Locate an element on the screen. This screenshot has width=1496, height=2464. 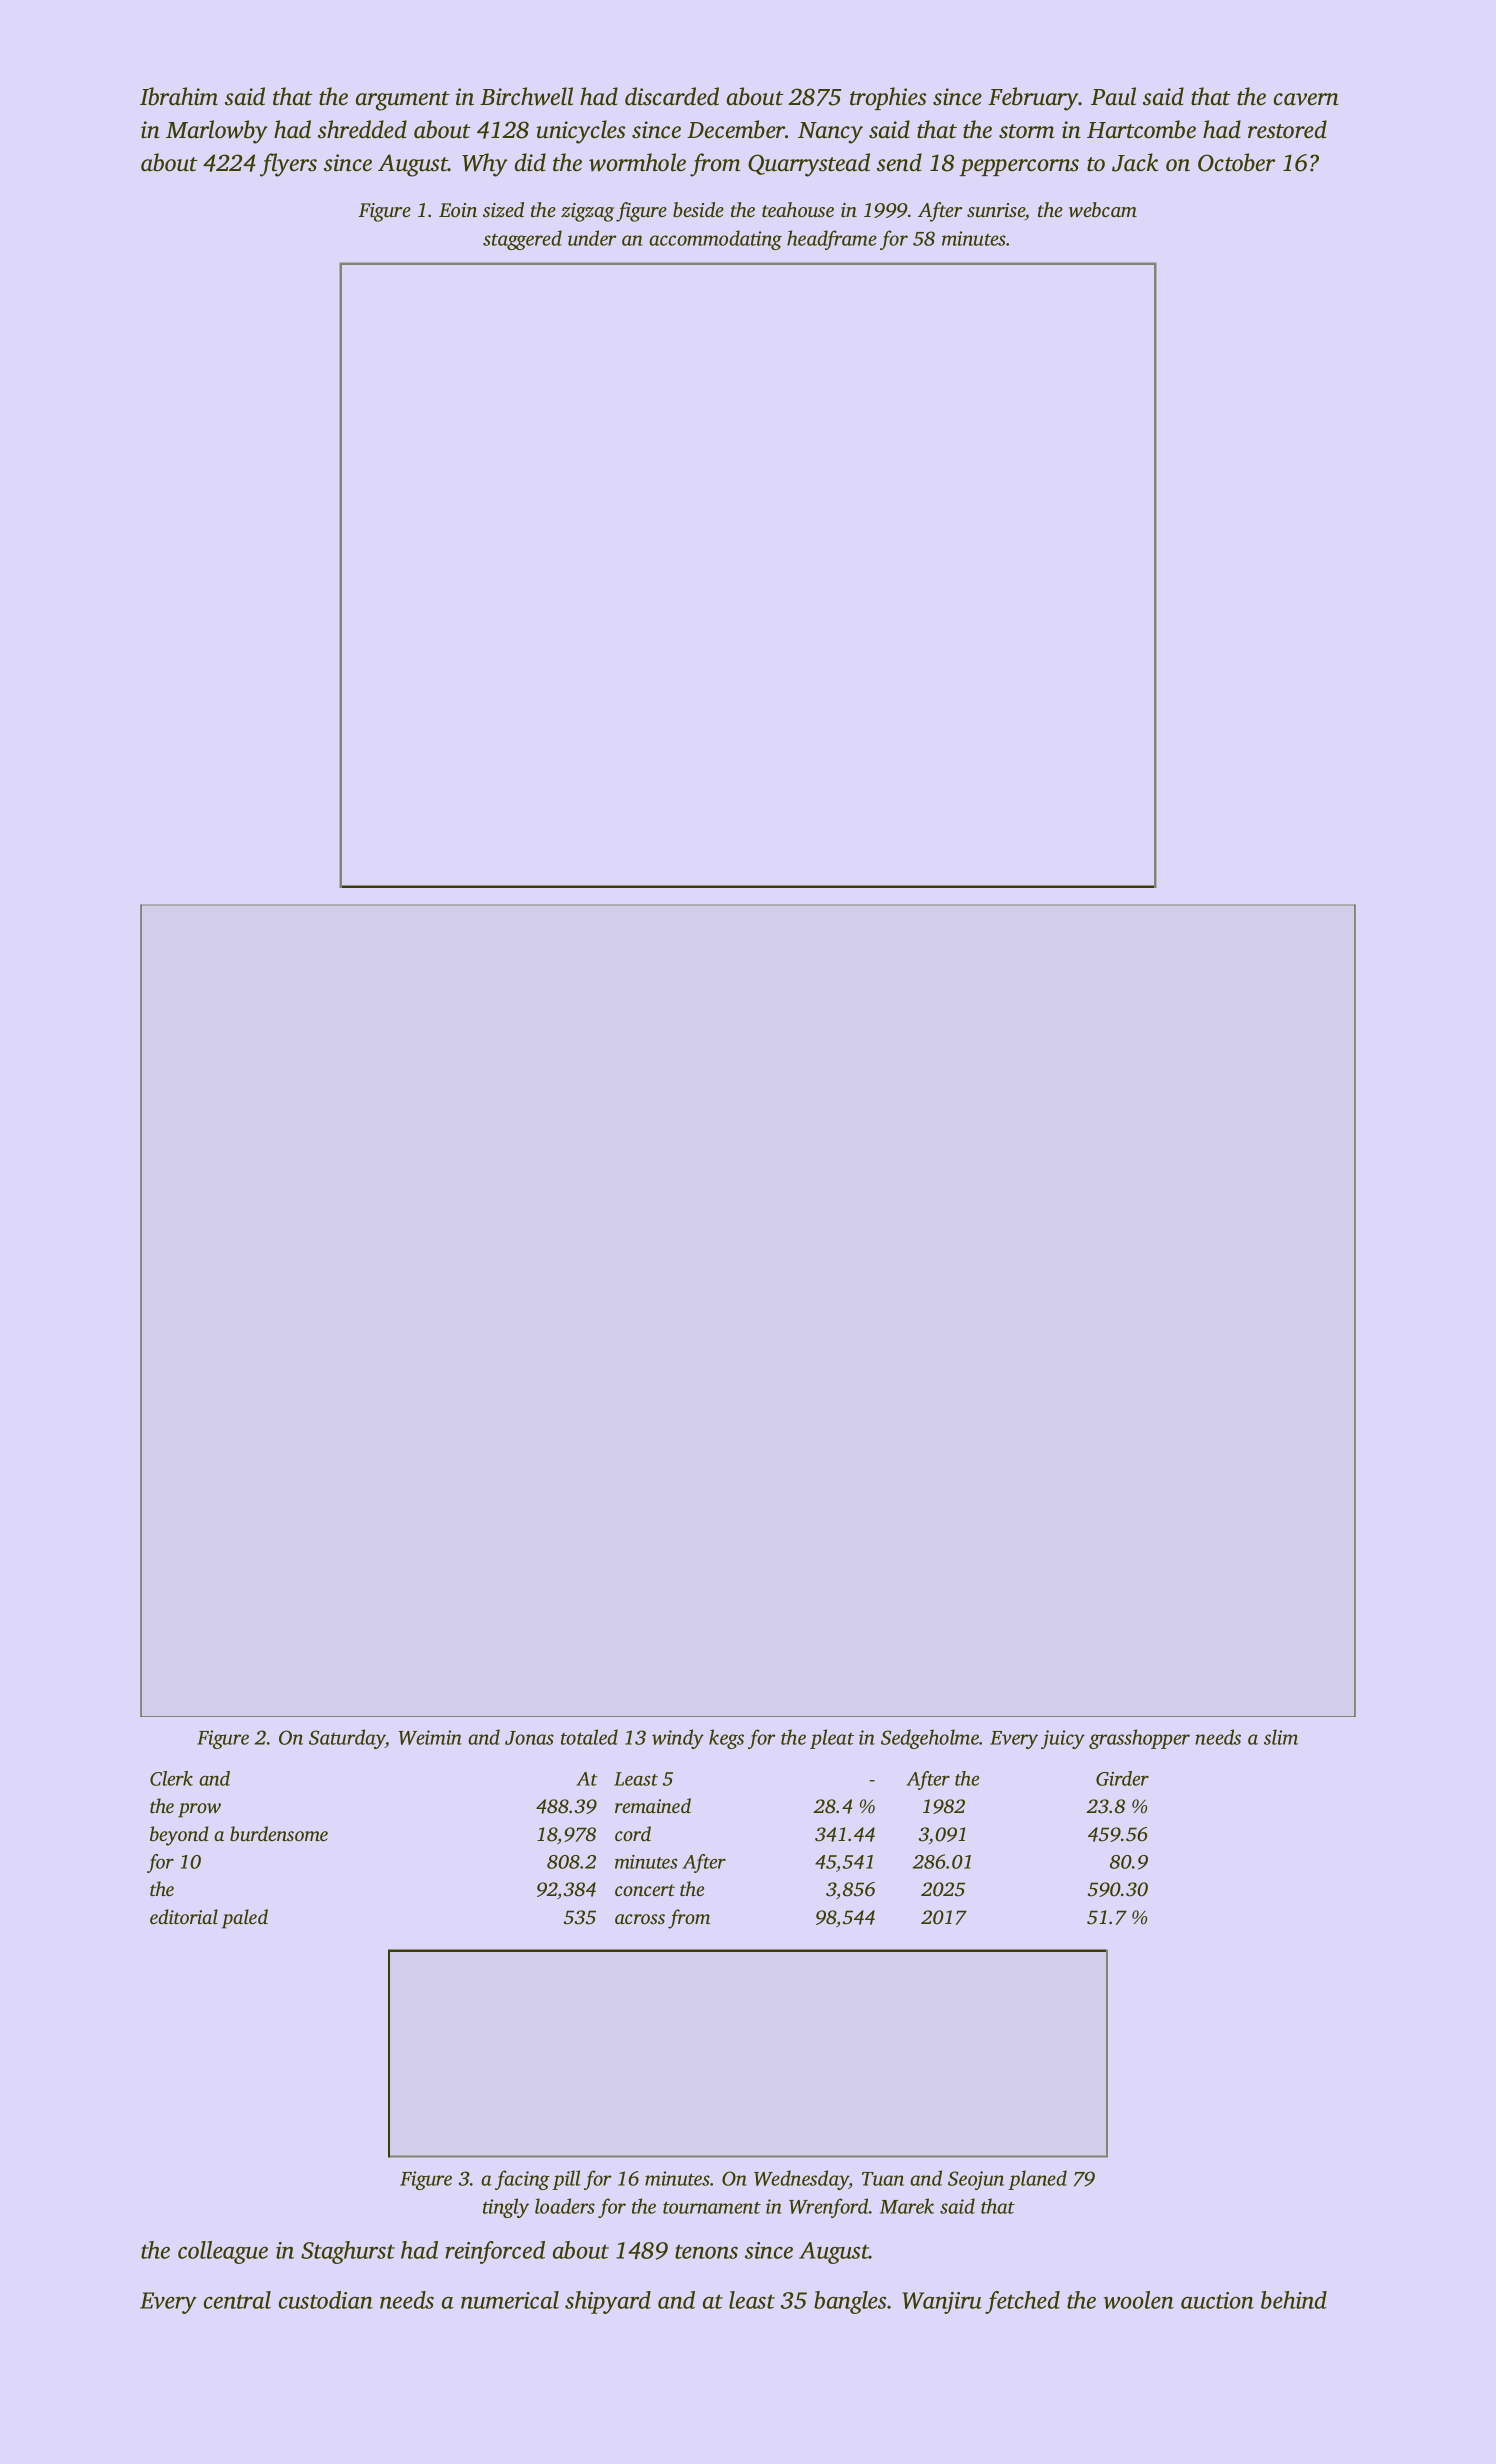
Birchwell is located at coordinates (526, 96).
